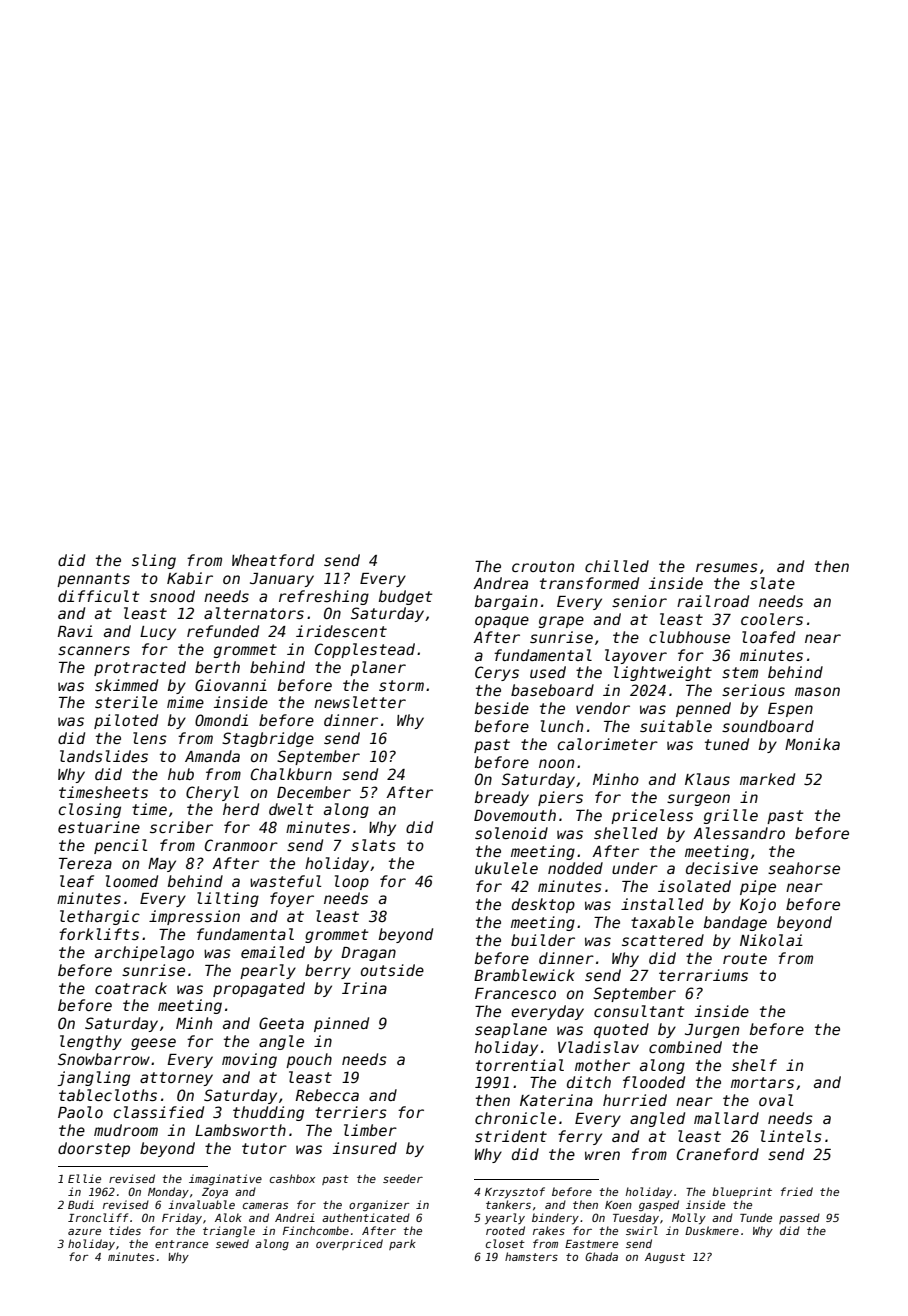  I want to click on foyer, so click(292, 899).
